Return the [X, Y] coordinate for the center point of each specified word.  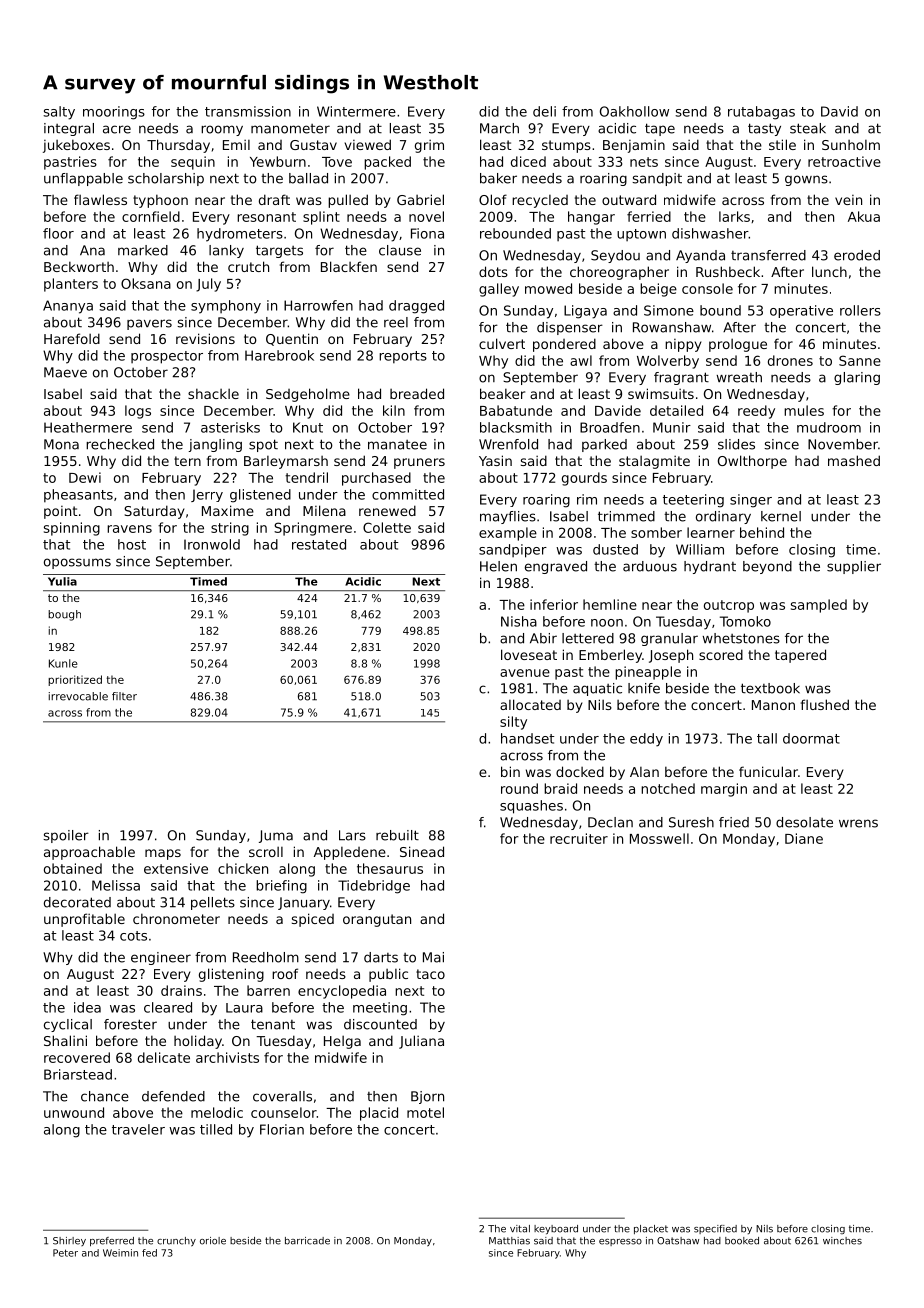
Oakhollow [634, 111]
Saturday [154, 512]
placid [379, 1114]
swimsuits [661, 393]
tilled [216, 1129]
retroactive [844, 161]
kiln [394, 410]
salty [59, 113]
